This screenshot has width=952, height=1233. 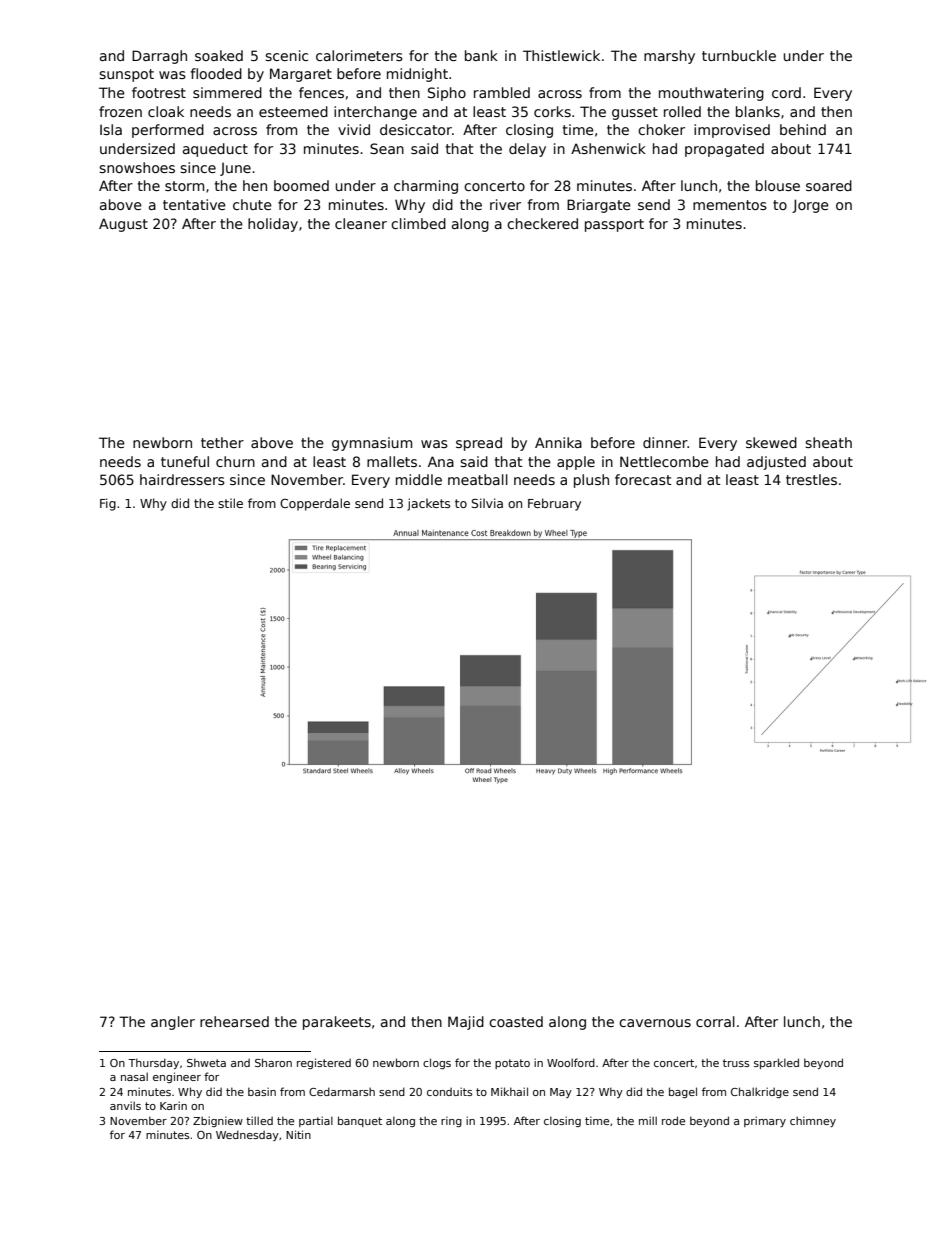 What do you see at coordinates (230, 503) in the screenshot?
I see `stile` at bounding box center [230, 503].
